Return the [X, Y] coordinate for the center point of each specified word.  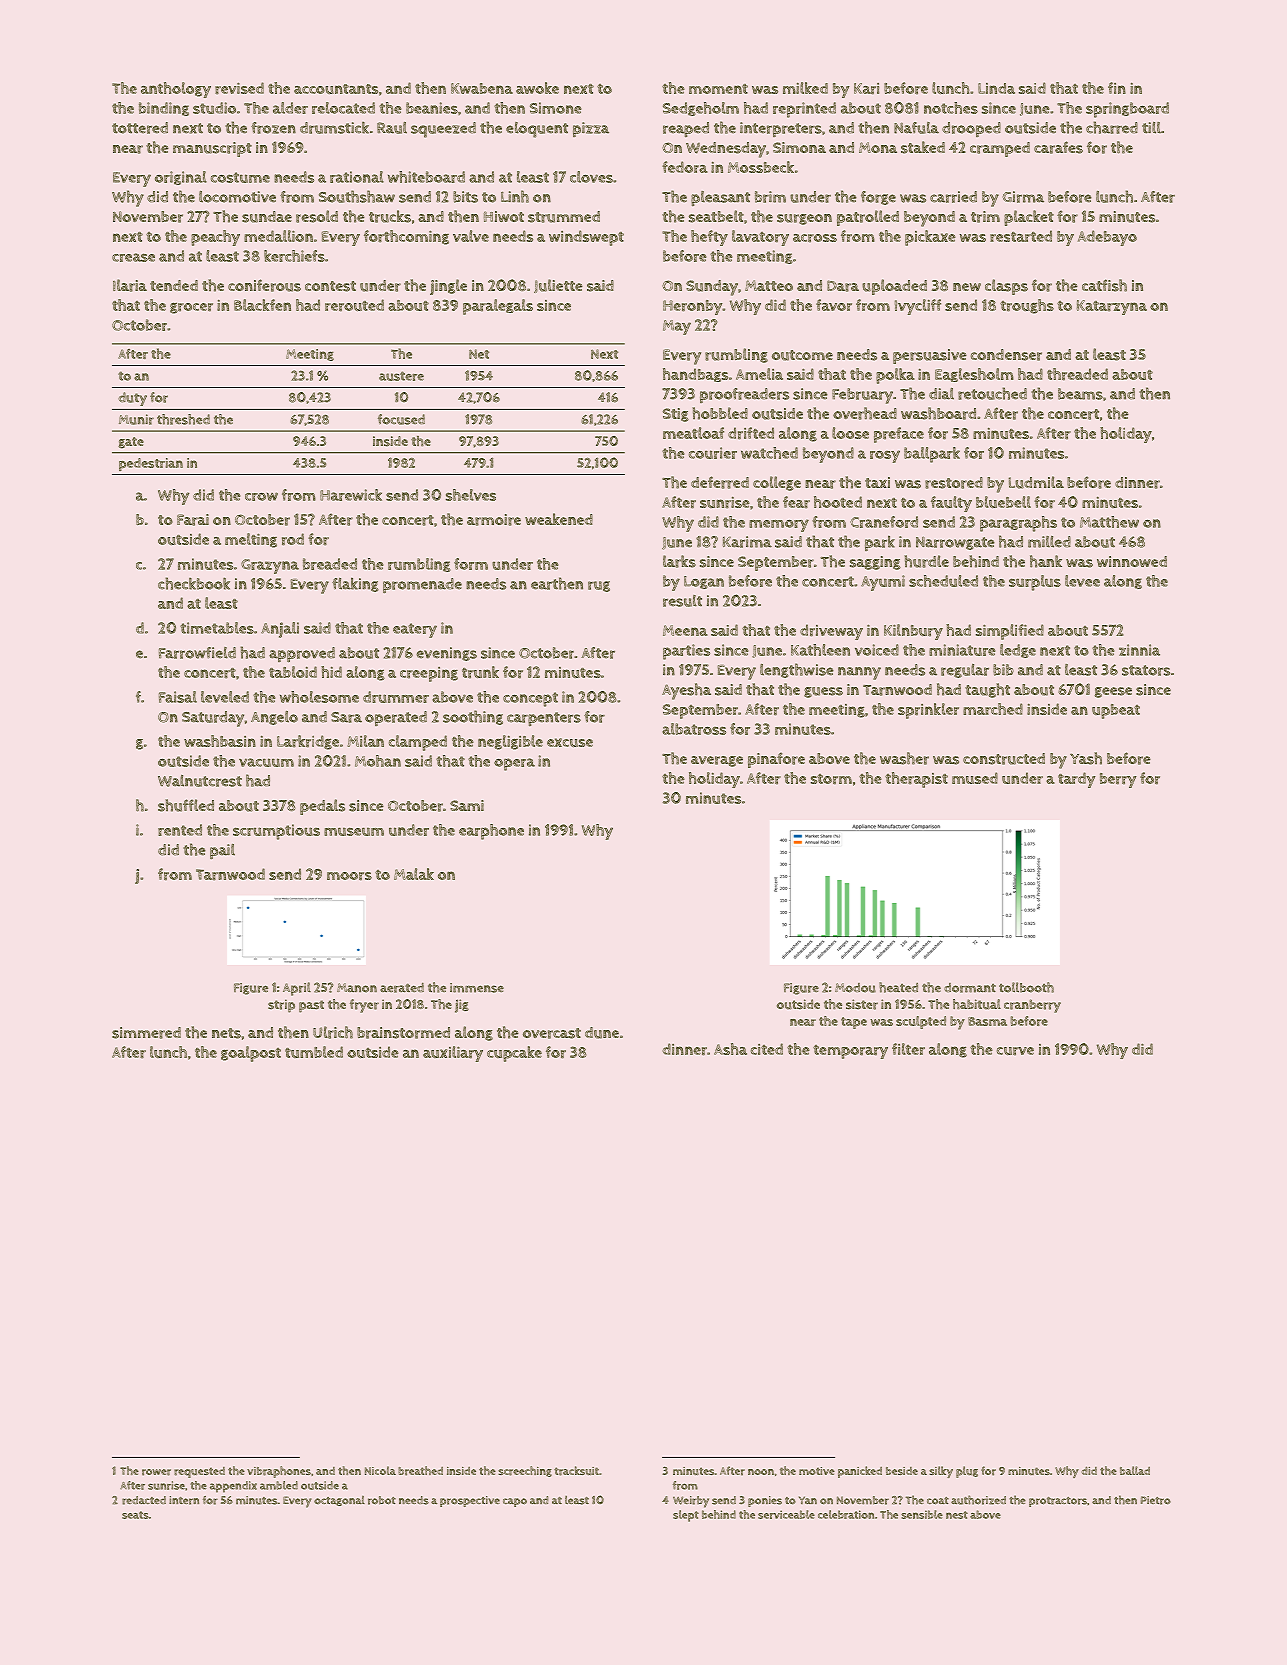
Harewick [351, 495]
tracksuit [576, 1471]
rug [599, 586]
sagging [875, 563]
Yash [1086, 758]
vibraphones [279, 1472]
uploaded [894, 287]
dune [602, 1033]
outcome [802, 355]
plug [967, 1472]
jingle [448, 287]
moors [349, 876]
